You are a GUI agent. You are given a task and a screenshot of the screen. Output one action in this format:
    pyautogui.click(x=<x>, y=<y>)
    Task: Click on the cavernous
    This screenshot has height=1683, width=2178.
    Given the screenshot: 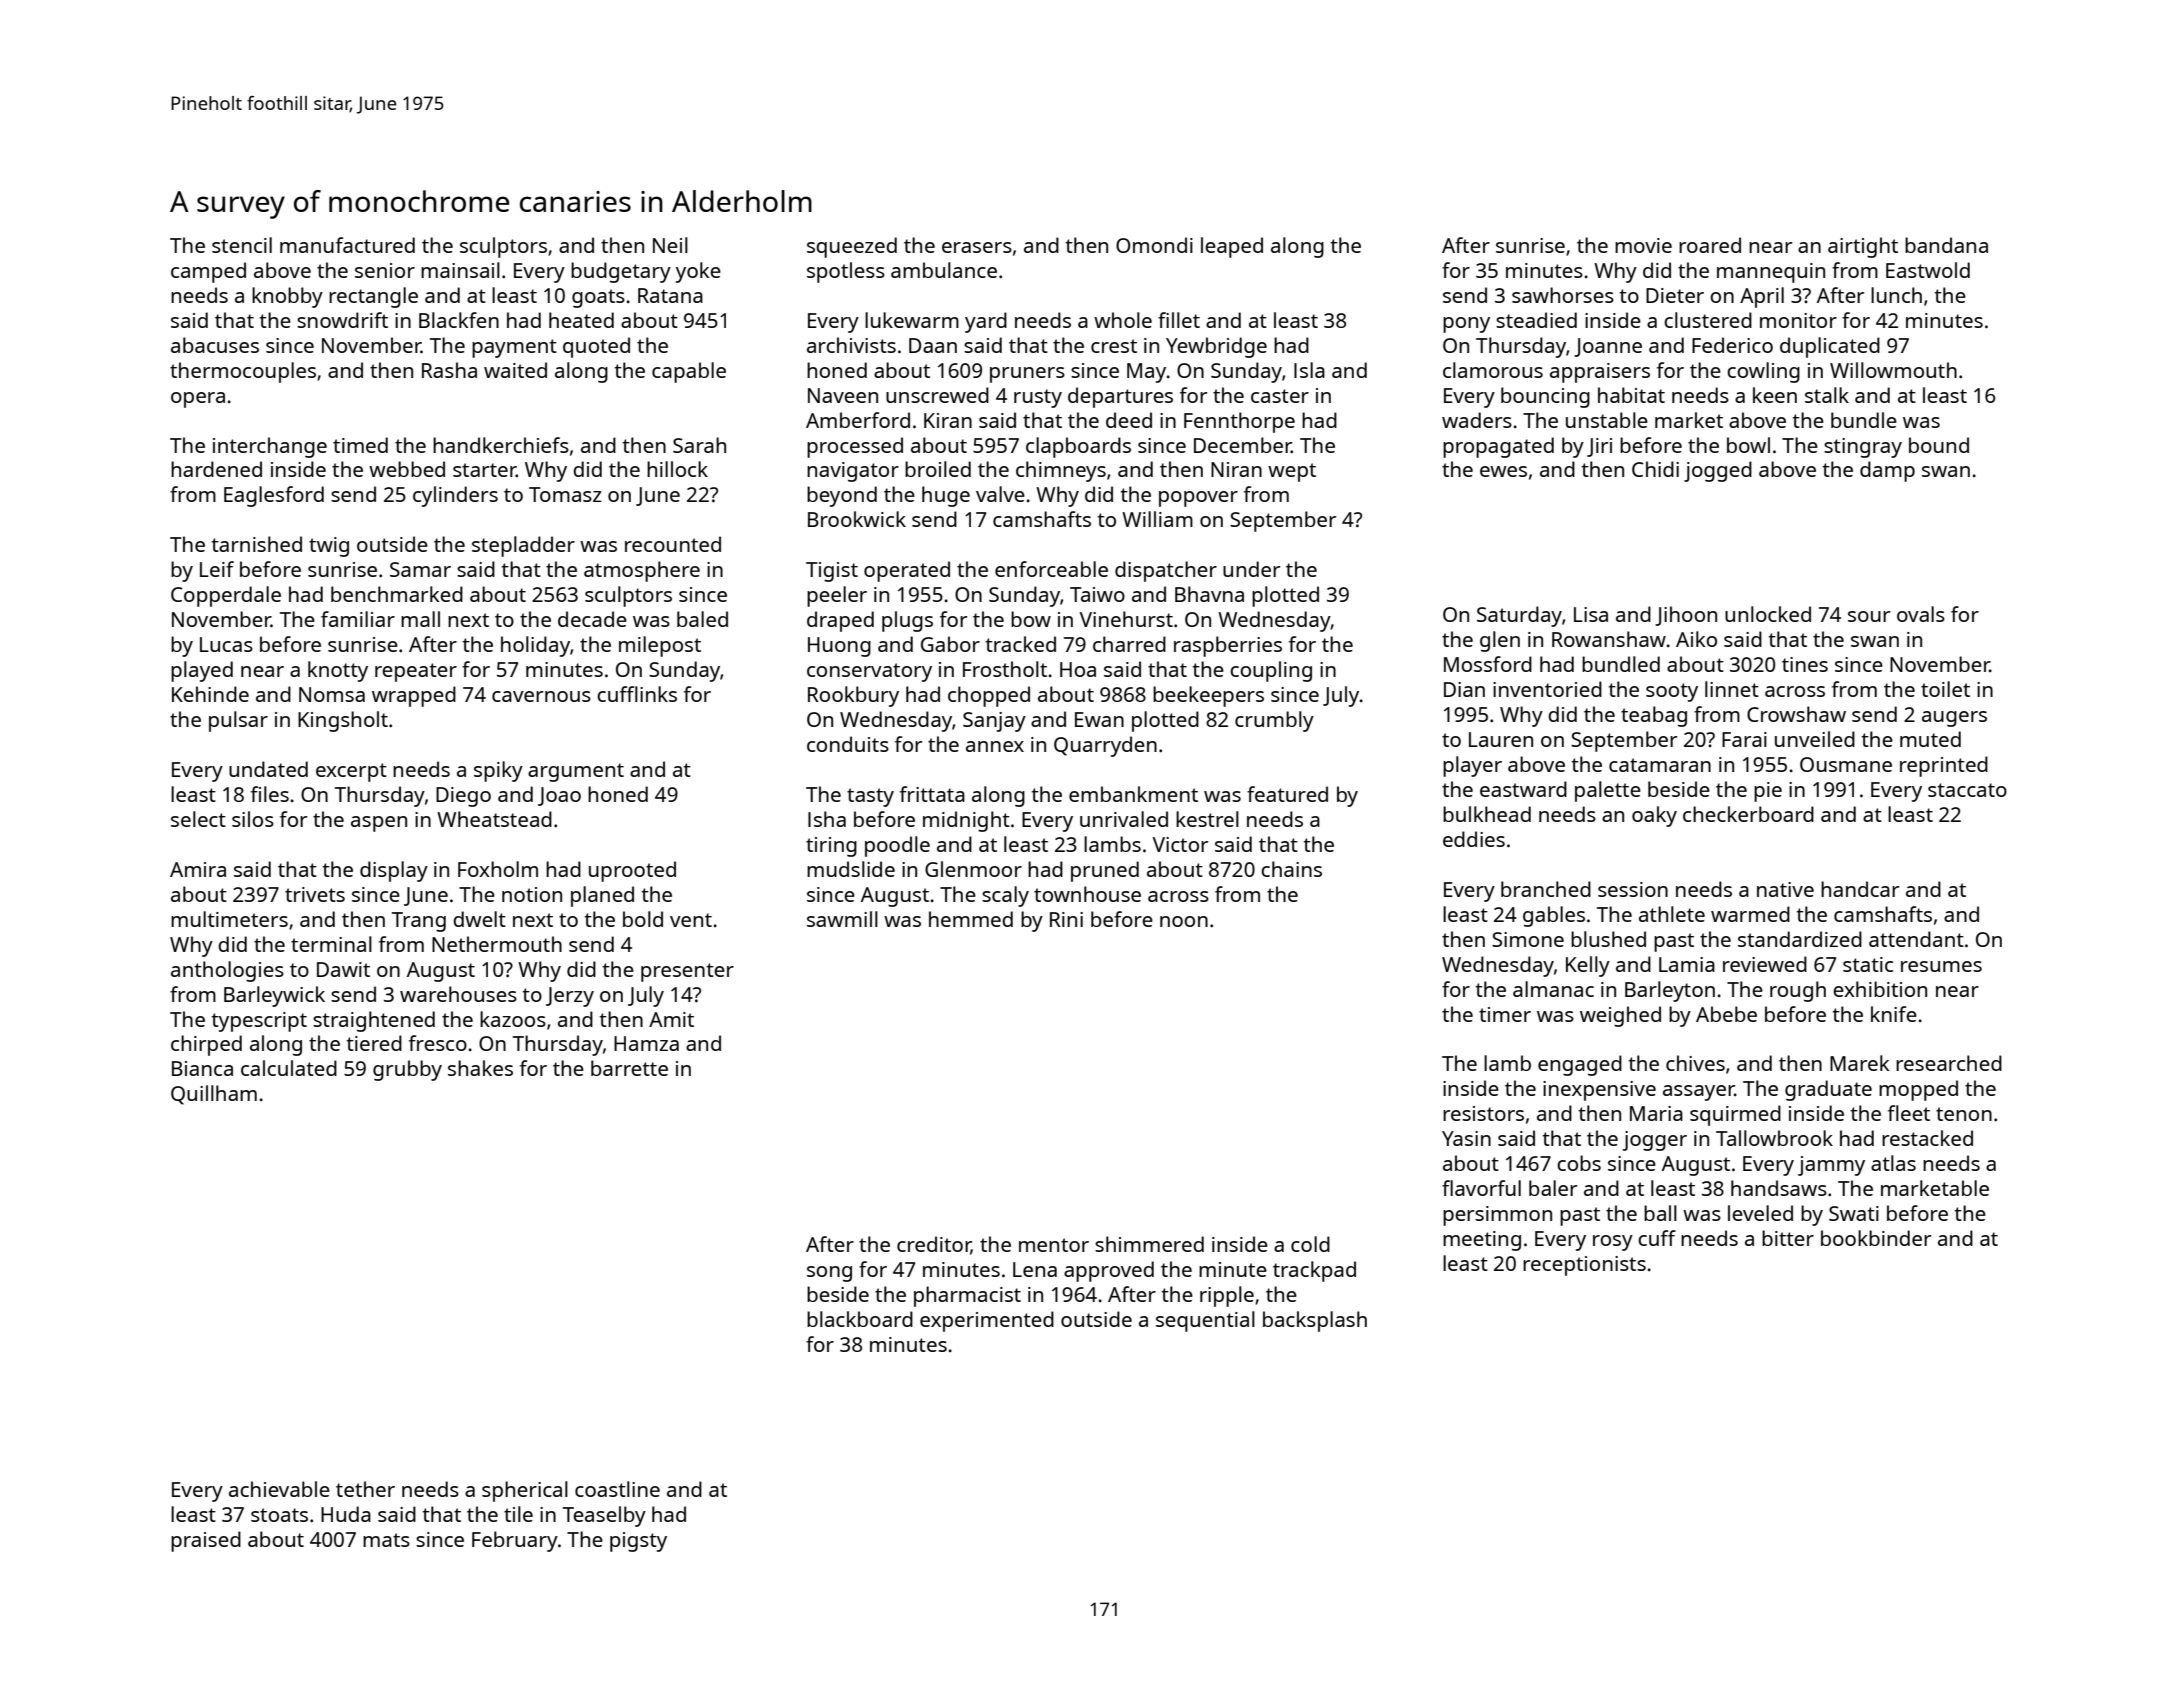 What is the action you would take?
    pyautogui.click(x=541, y=696)
